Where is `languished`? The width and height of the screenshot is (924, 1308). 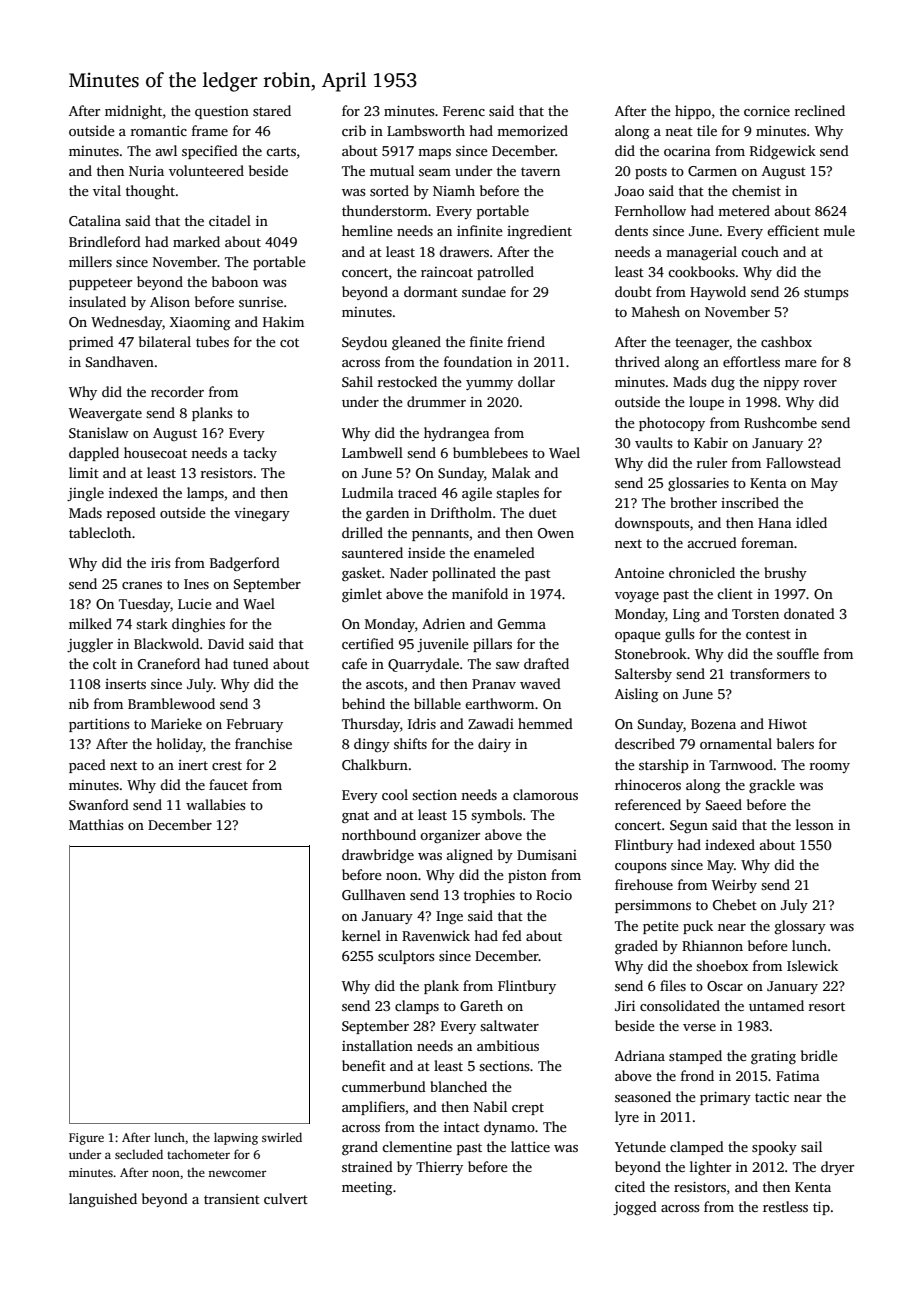
languished is located at coordinates (103, 1200).
